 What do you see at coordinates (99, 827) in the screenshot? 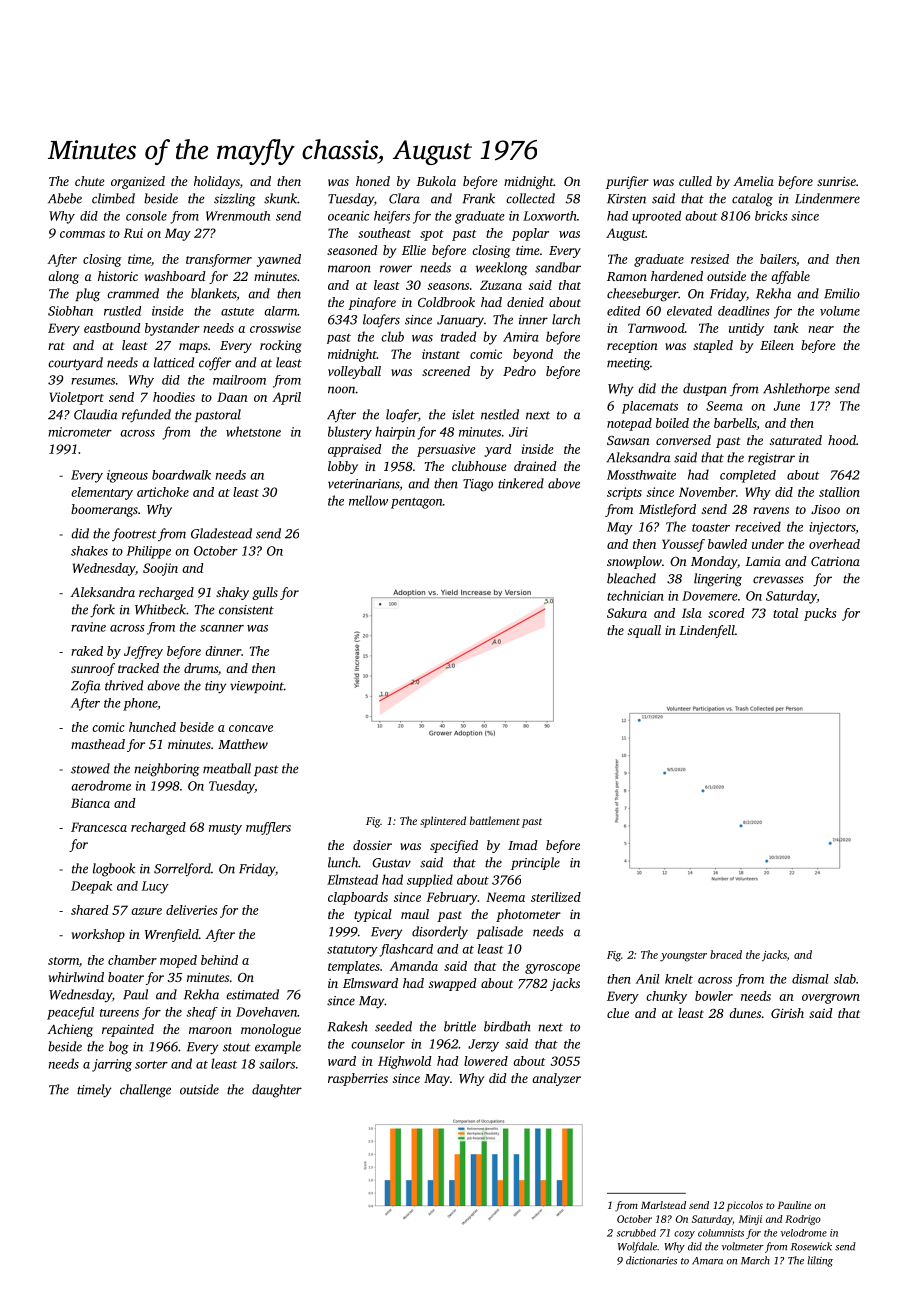
I see `Francesca` at bounding box center [99, 827].
